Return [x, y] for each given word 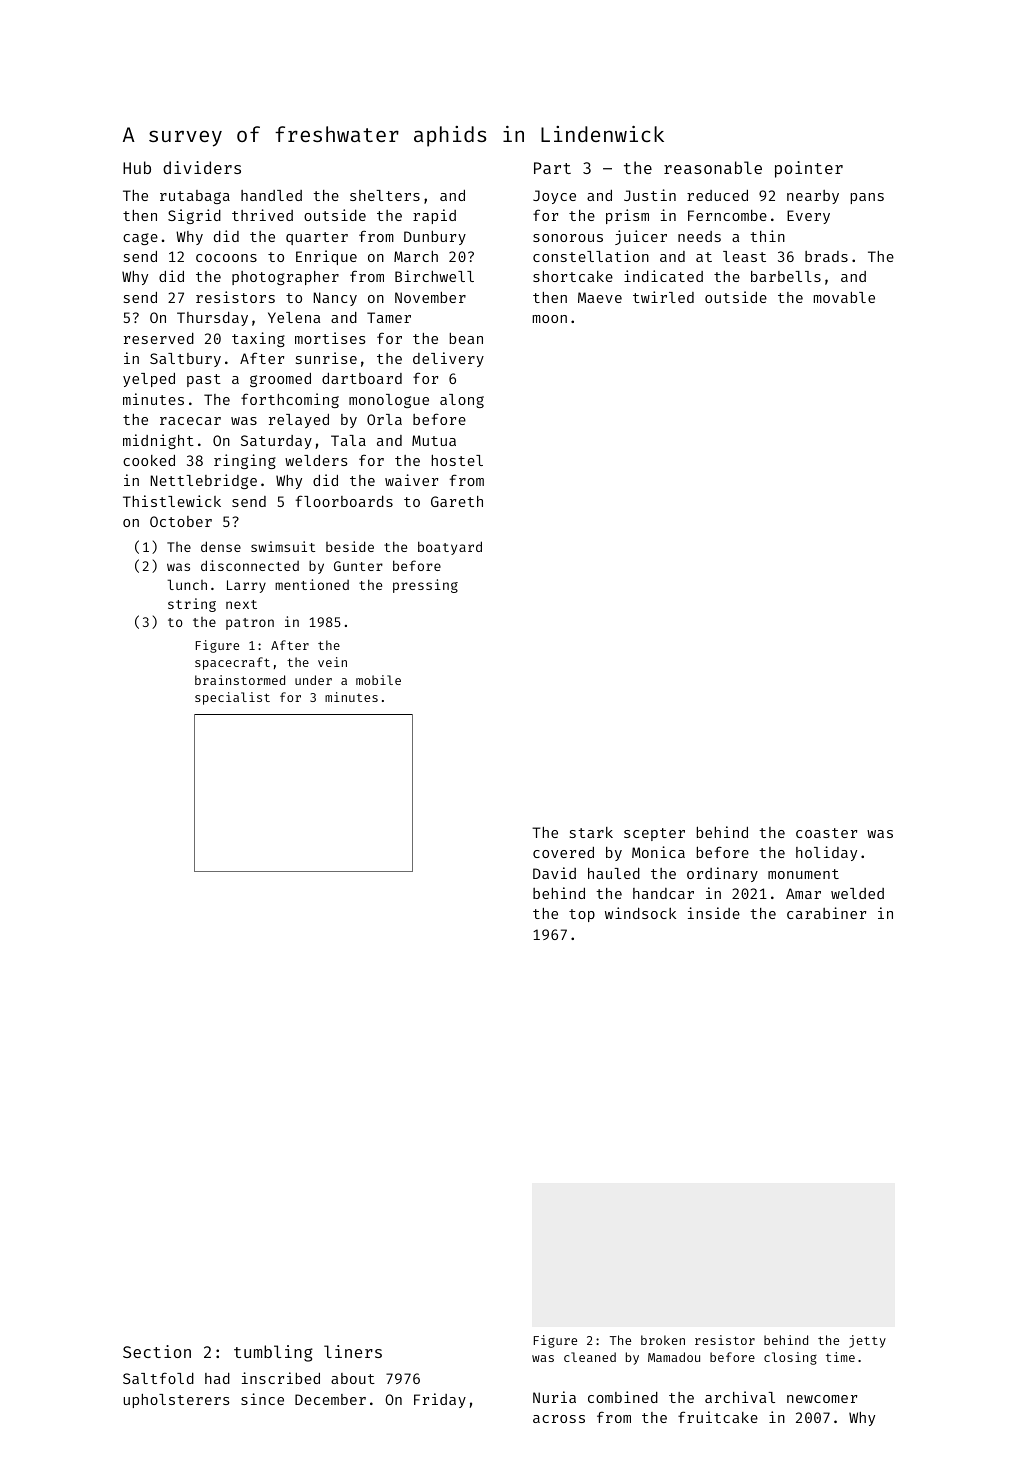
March [416, 256]
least [744, 256]
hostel [457, 460]
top [582, 915]
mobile [378, 680]
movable [844, 297]
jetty [867, 1341]
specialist [232, 698]
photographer [285, 278]
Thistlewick [172, 501]
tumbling [273, 1353]
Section [157, 1351]
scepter [654, 834]
